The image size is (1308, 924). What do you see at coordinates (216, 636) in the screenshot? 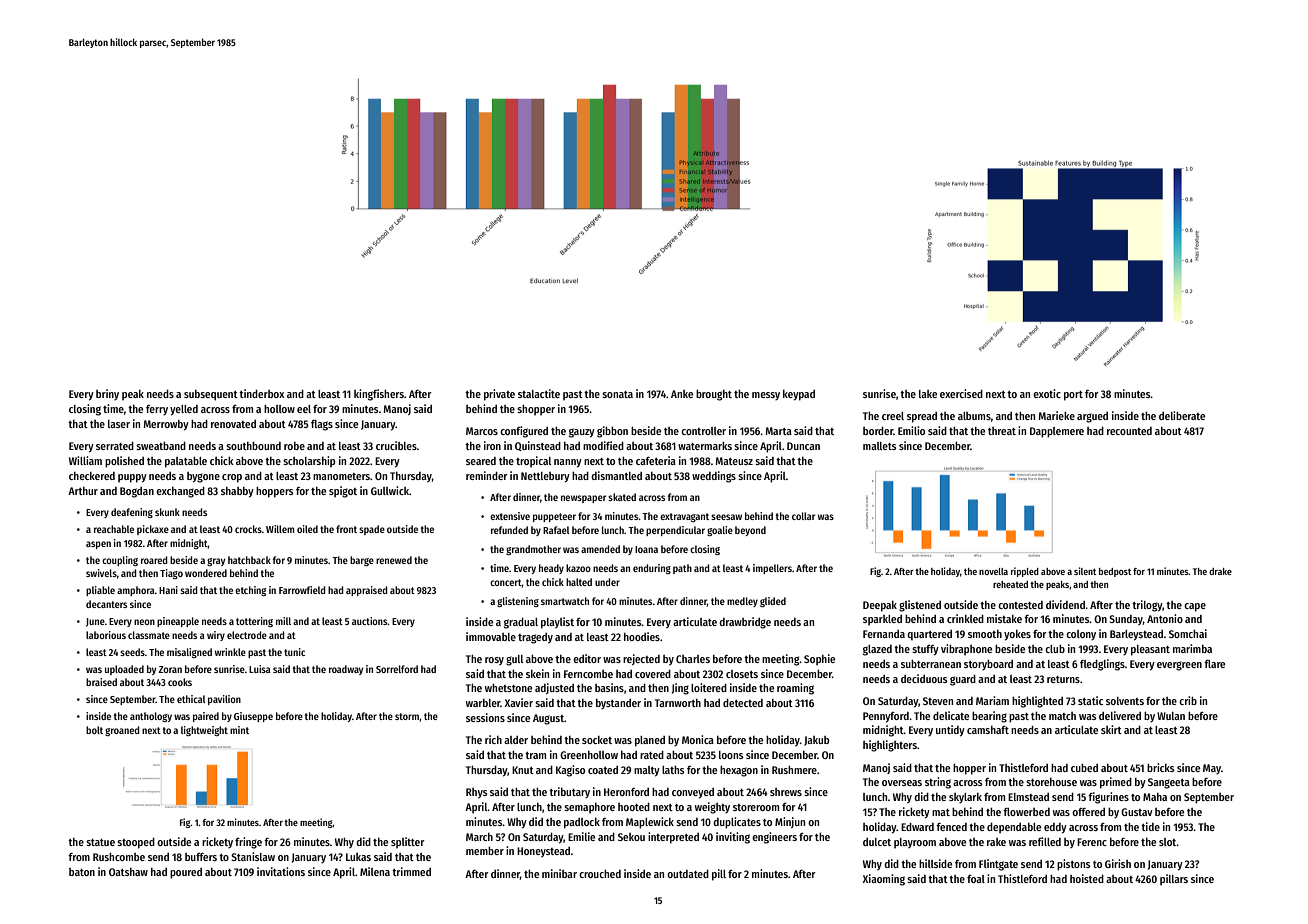
I see `wiry` at bounding box center [216, 636].
